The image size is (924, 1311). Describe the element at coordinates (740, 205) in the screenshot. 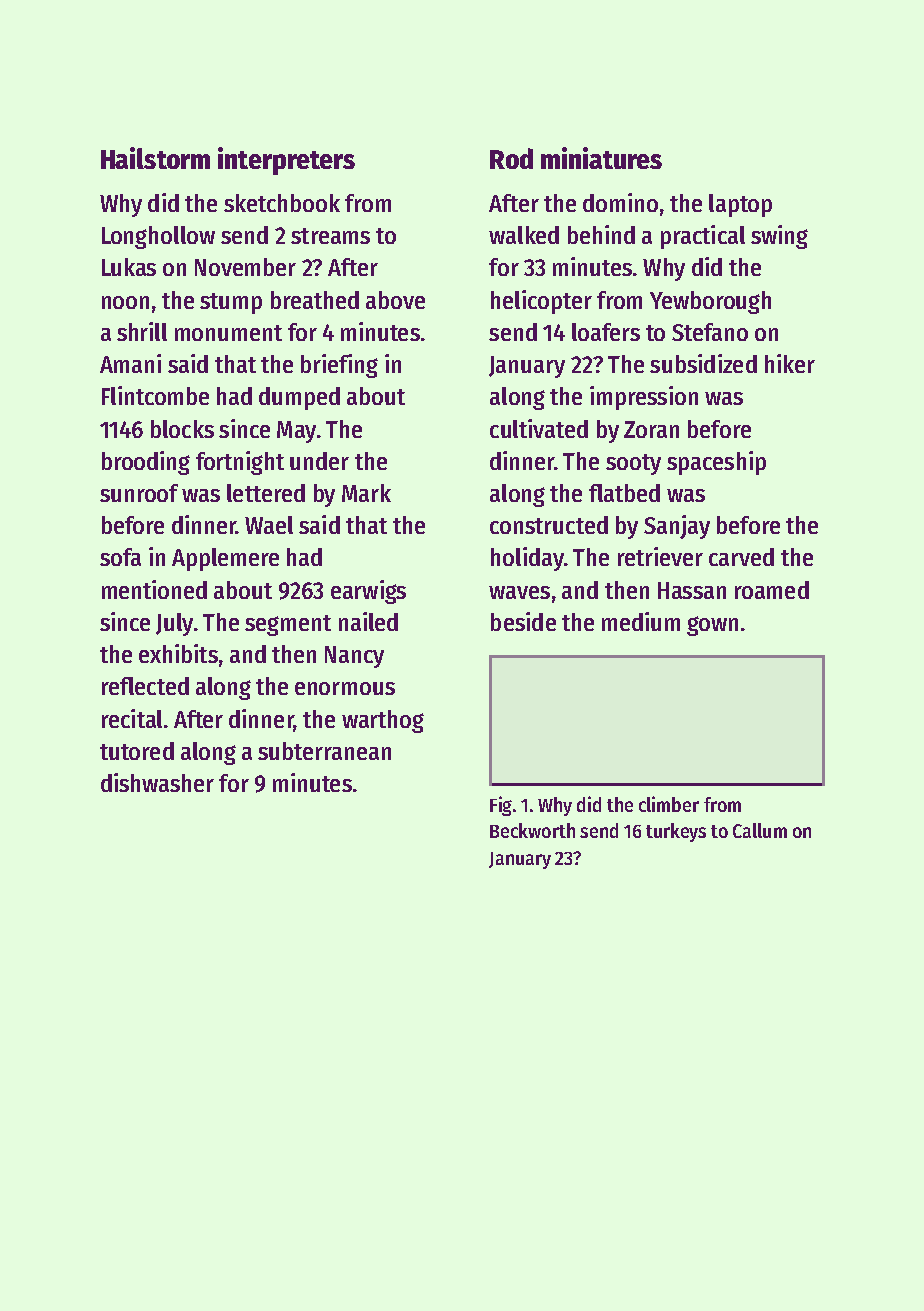

I see `laptop` at that location.
